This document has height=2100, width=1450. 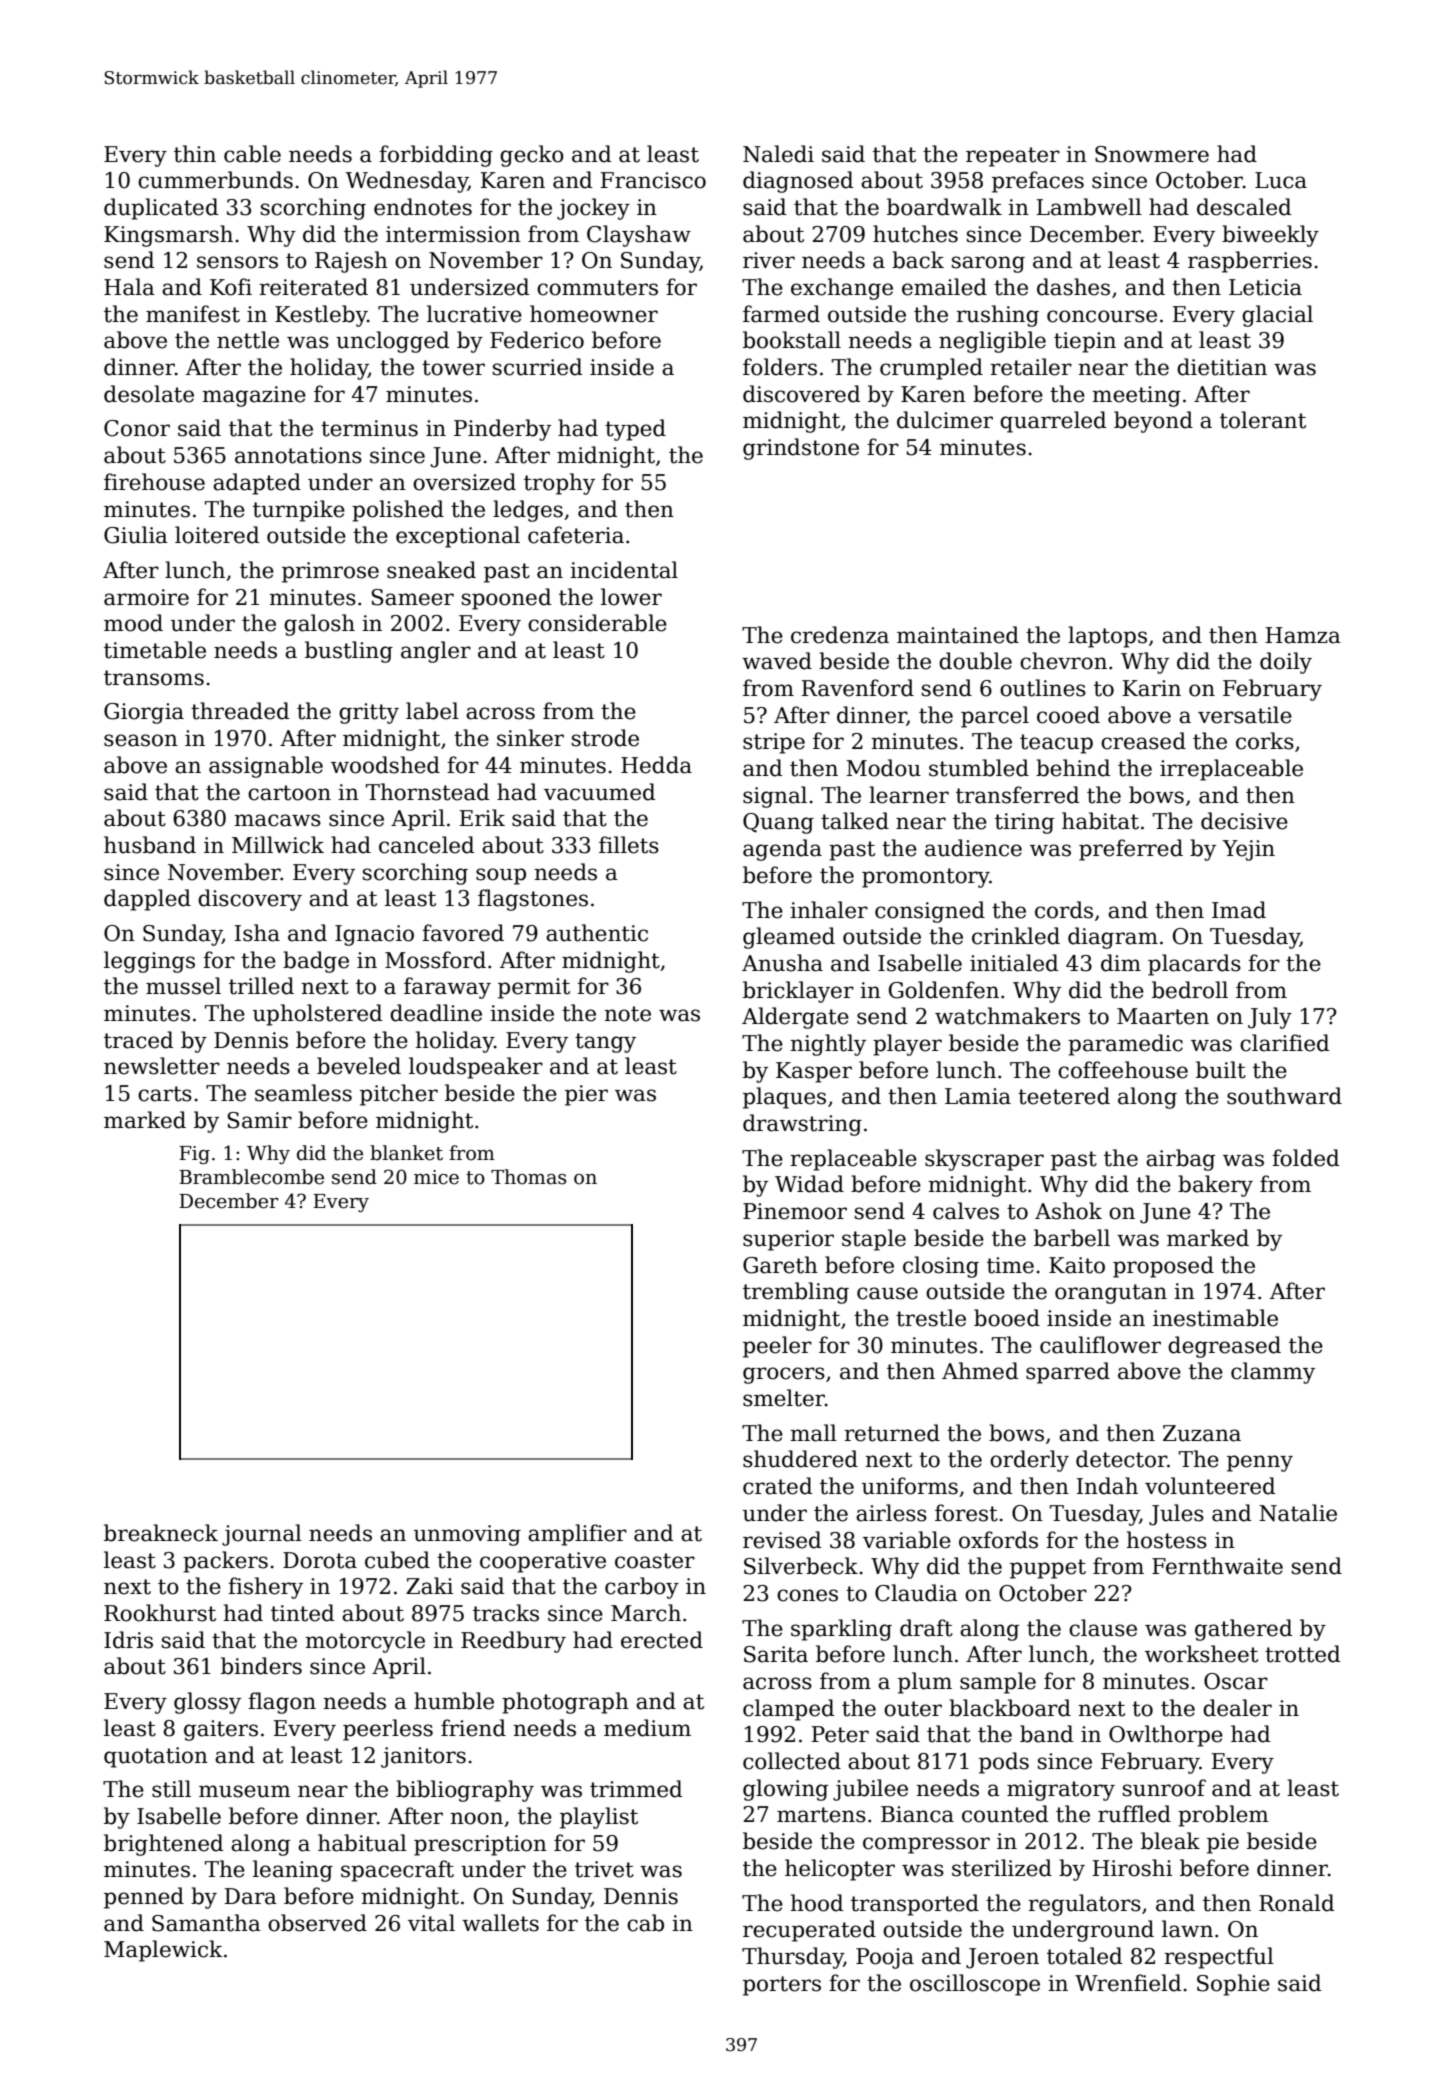 I want to click on grindstone, so click(x=801, y=449).
